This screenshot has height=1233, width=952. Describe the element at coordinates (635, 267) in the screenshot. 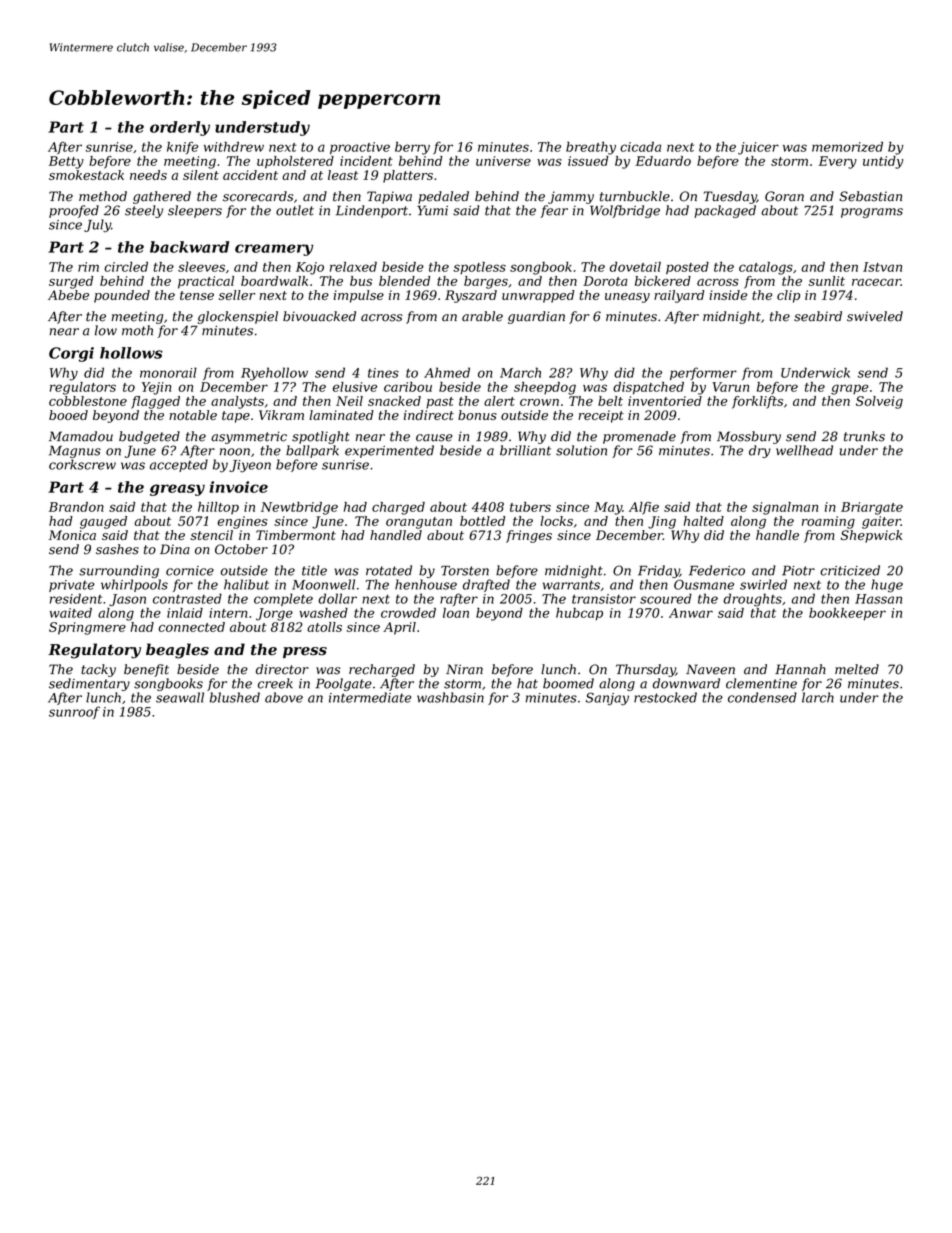

I see `dovetail` at that location.
